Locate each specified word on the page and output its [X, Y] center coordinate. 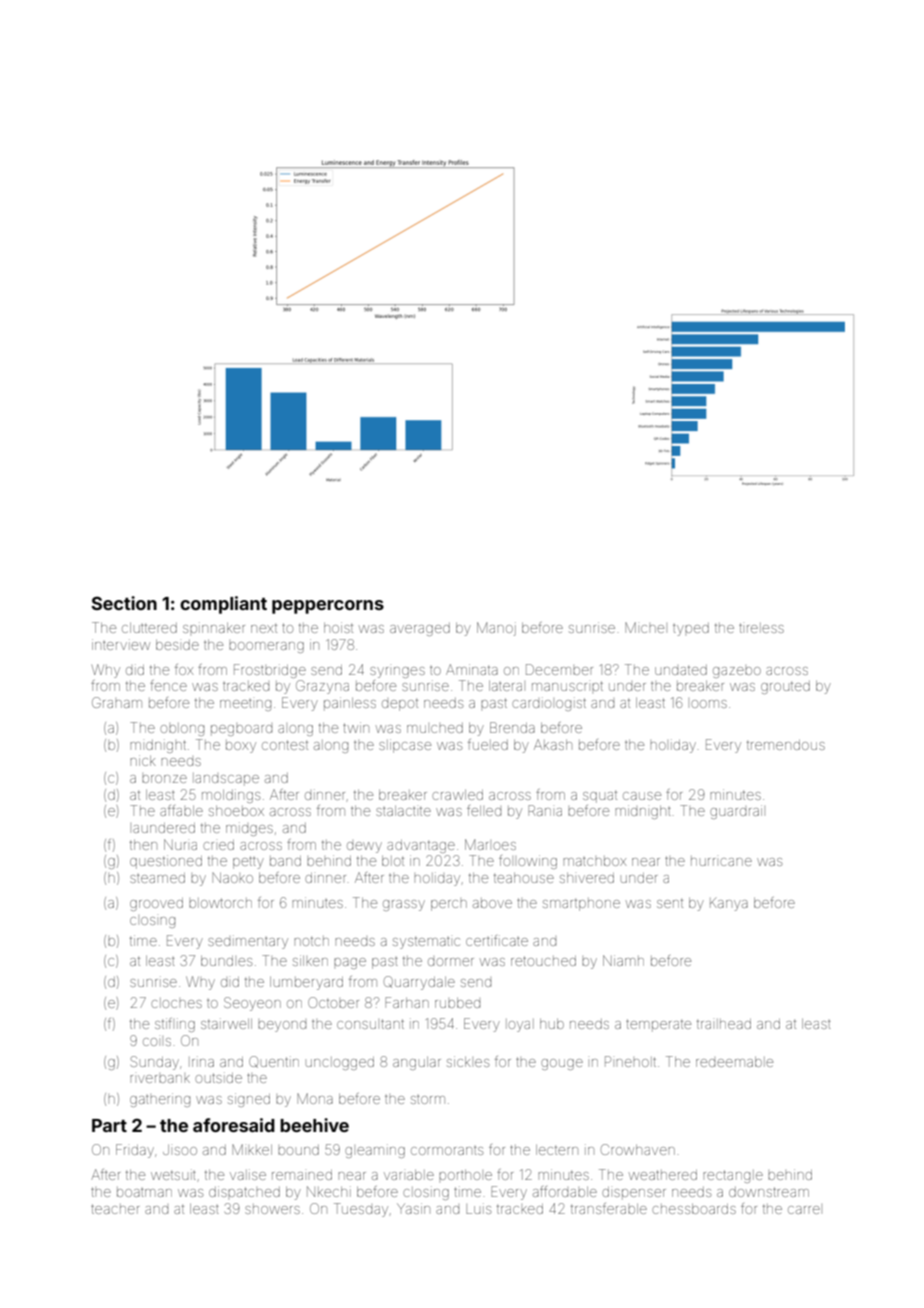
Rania [545, 810]
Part [109, 1125]
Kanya [729, 904]
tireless [761, 628]
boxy [241, 746]
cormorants [447, 1150]
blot [393, 861]
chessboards [694, 1209]
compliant [223, 605]
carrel [804, 1210]
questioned [166, 862]
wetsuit [173, 1174]
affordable [565, 1191]
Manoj [496, 629]
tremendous [786, 745]
